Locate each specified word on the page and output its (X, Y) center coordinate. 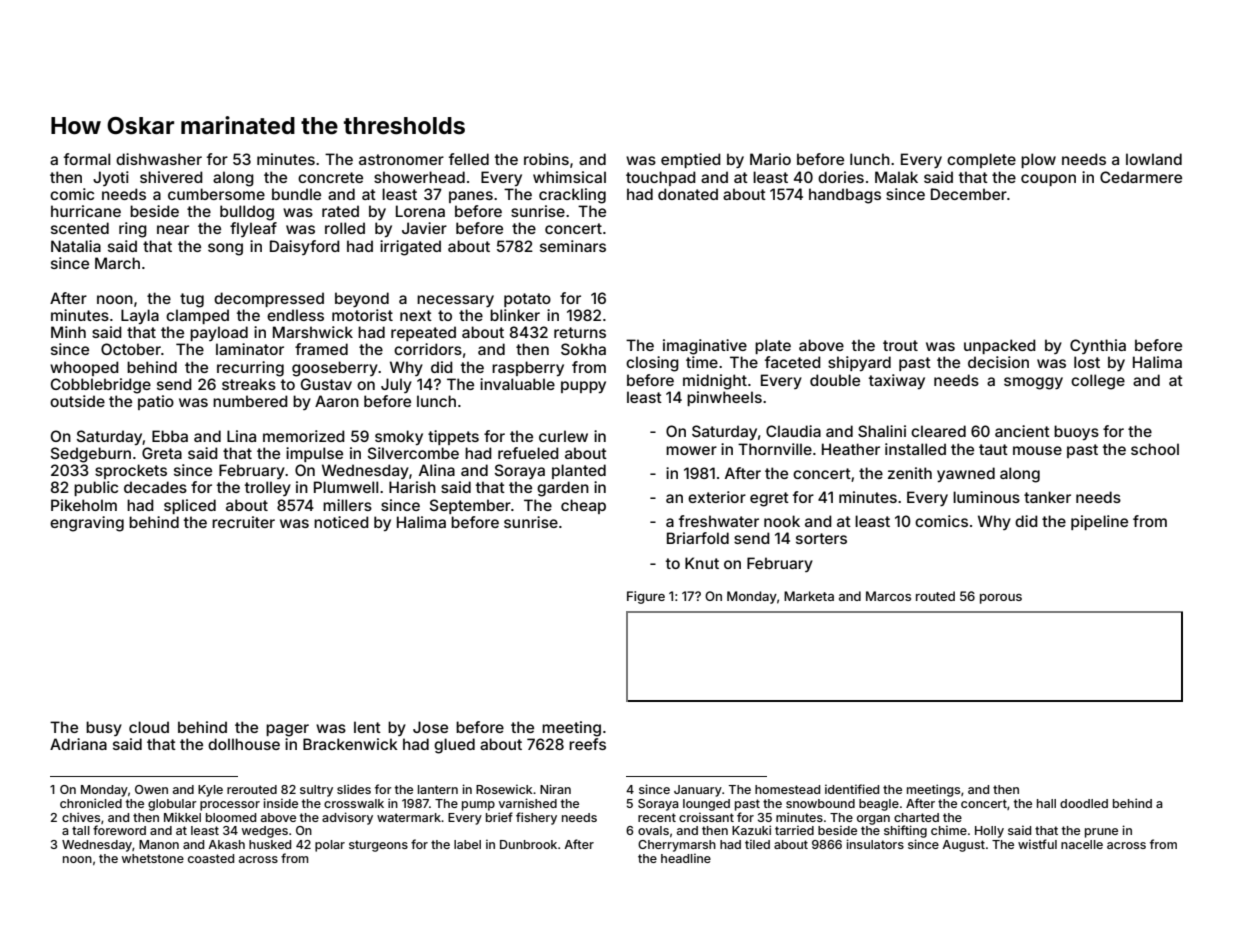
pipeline (1099, 522)
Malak (896, 177)
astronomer (401, 159)
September (470, 506)
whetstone (153, 858)
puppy (583, 387)
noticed (341, 522)
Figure (646, 597)
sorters (821, 538)
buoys (1076, 432)
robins (546, 159)
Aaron (337, 401)
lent (367, 727)
